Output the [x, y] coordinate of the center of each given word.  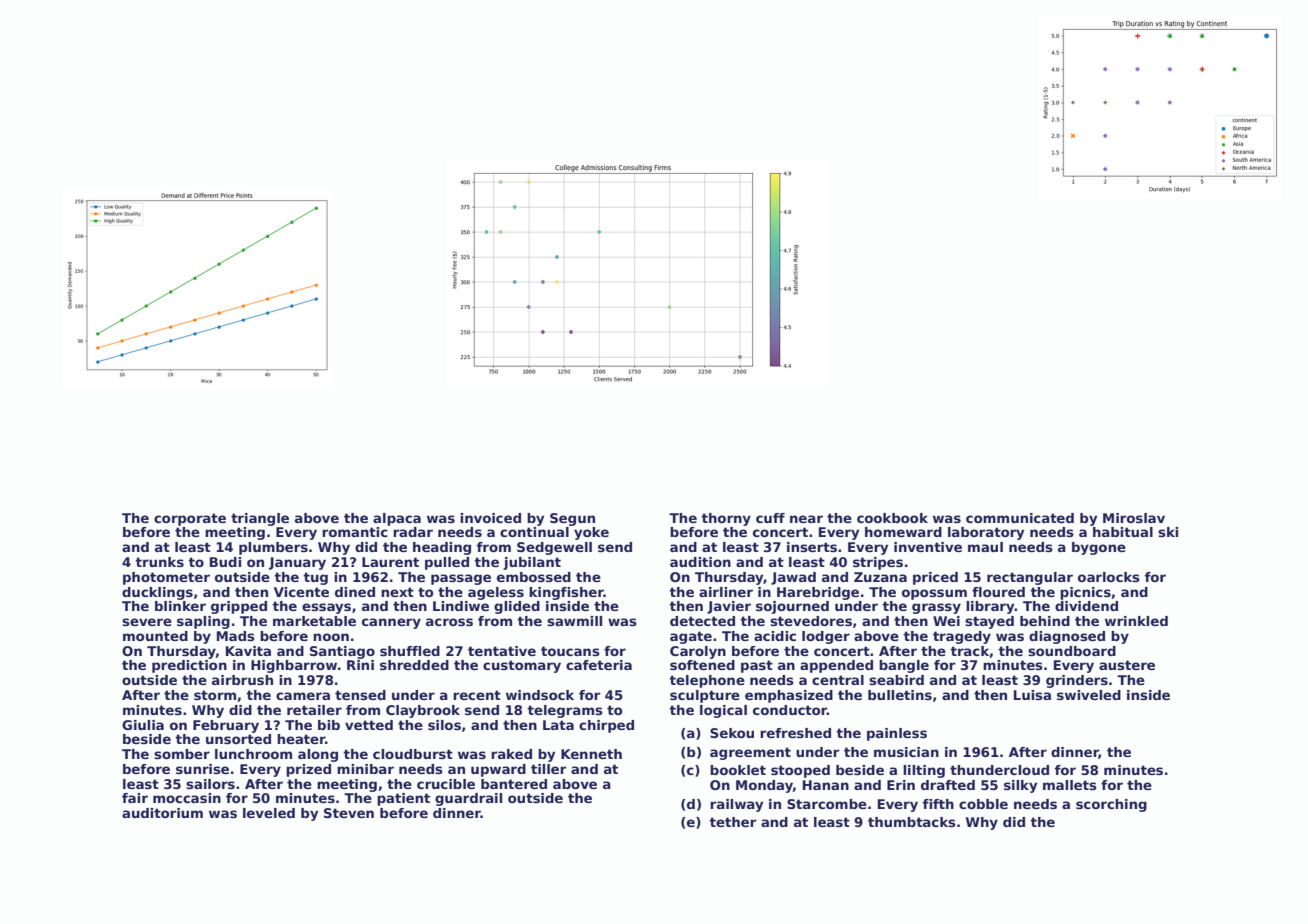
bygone [1099, 548]
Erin [901, 785]
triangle [260, 519]
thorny [726, 519]
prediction [189, 666]
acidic [775, 636]
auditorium [162, 813]
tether [732, 822]
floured [998, 592]
